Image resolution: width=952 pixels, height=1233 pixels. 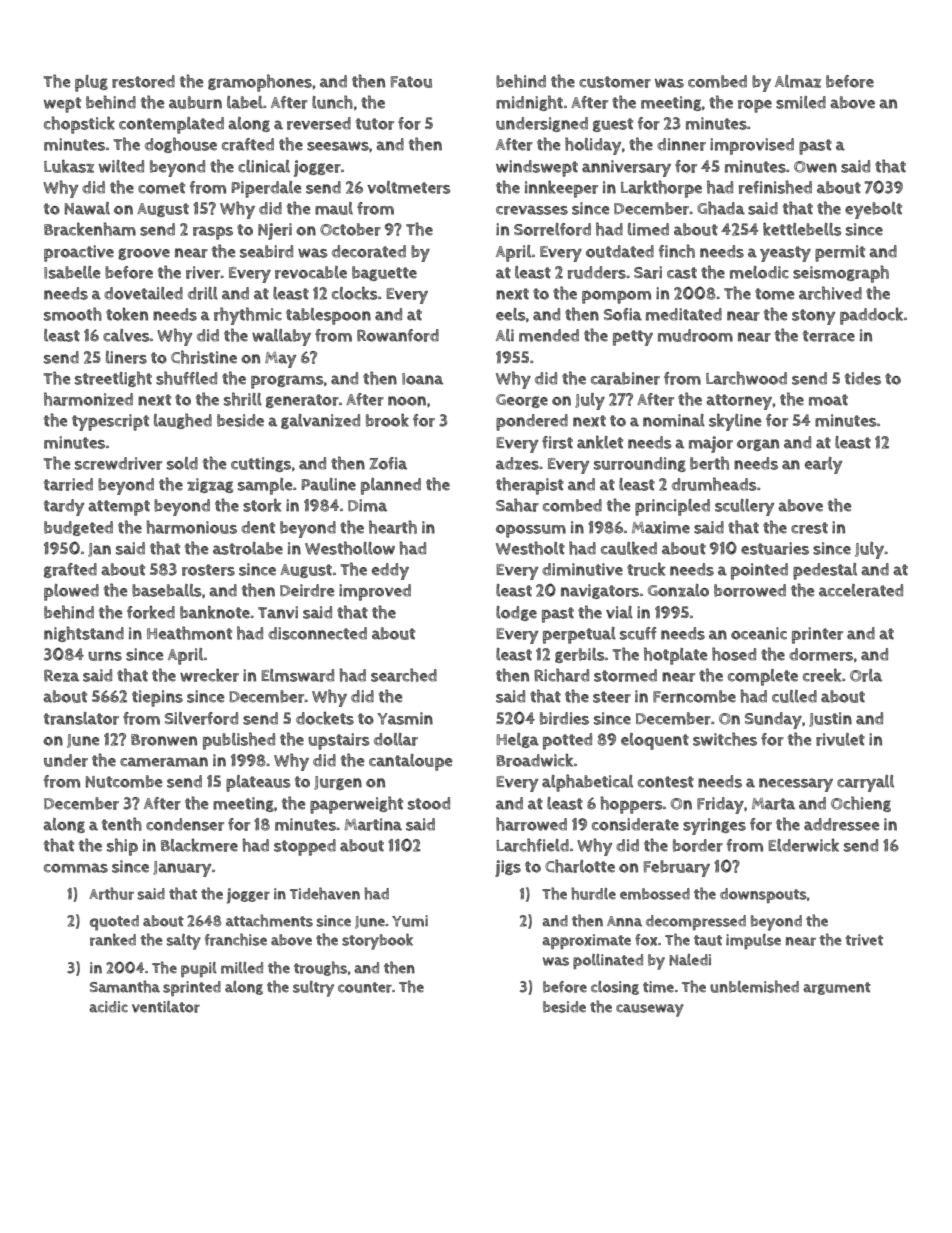 I want to click on accelerated, so click(x=861, y=590).
